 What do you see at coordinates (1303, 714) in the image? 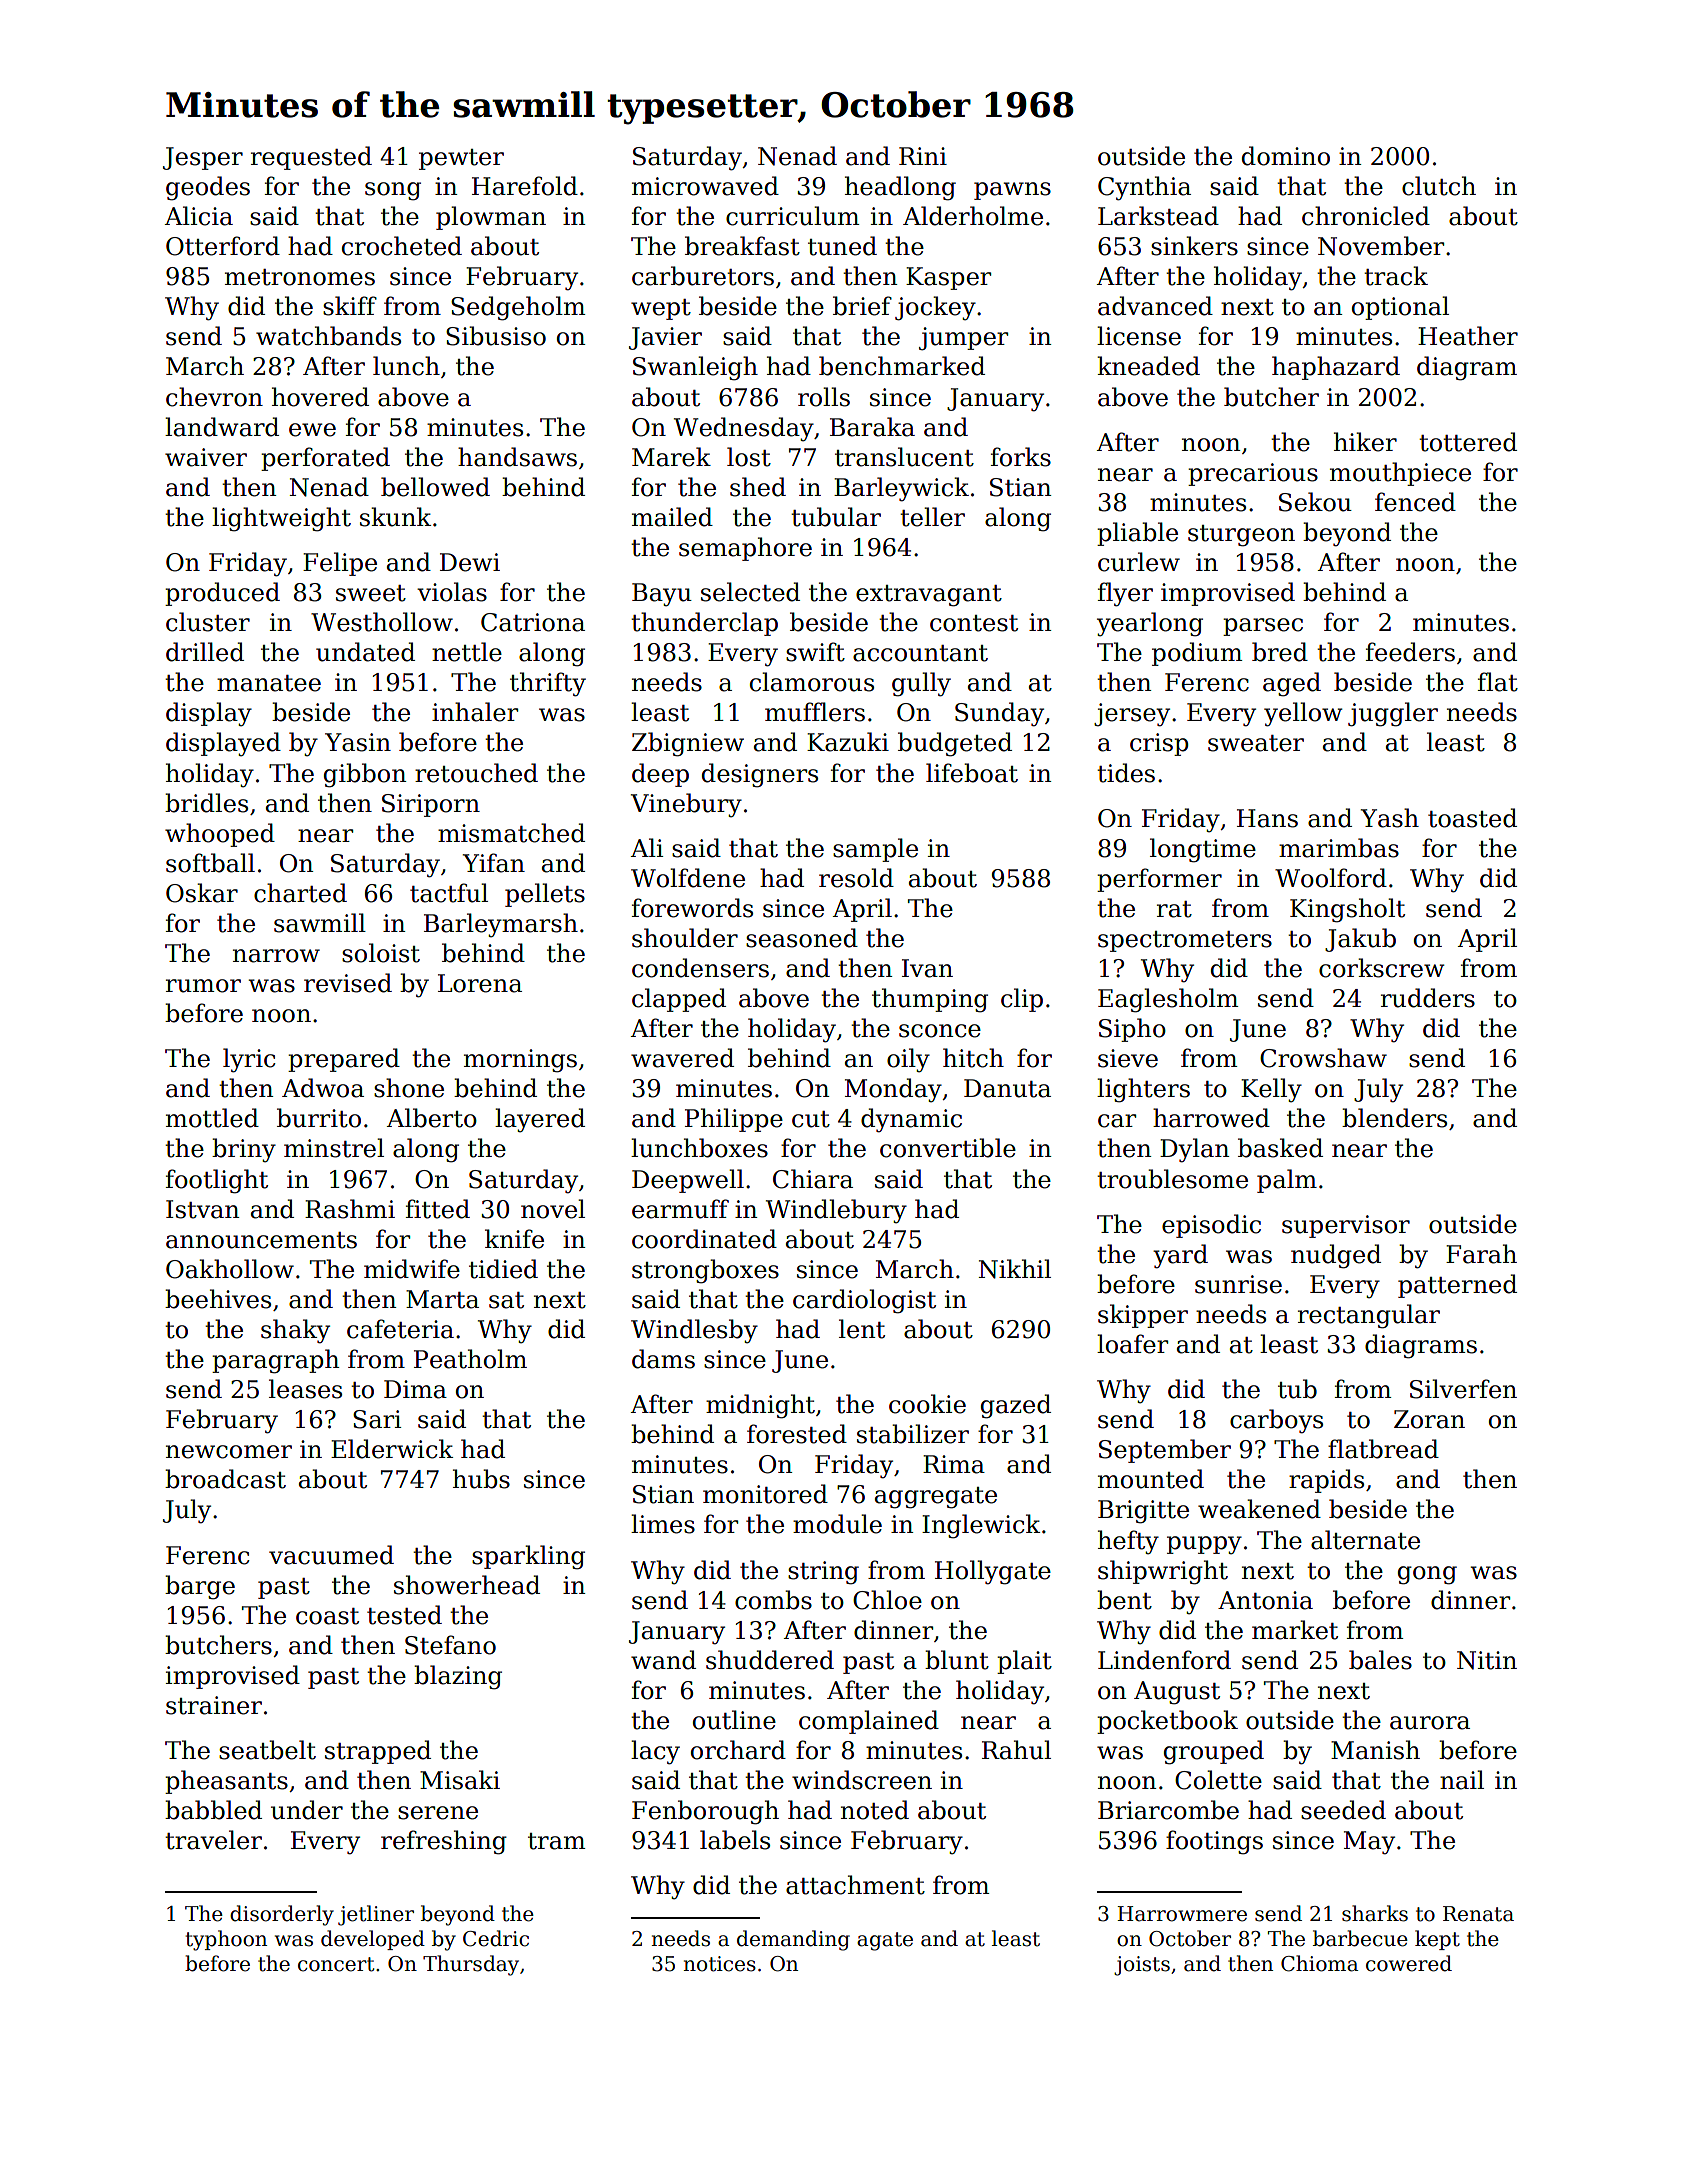
I see `yellow` at bounding box center [1303, 714].
